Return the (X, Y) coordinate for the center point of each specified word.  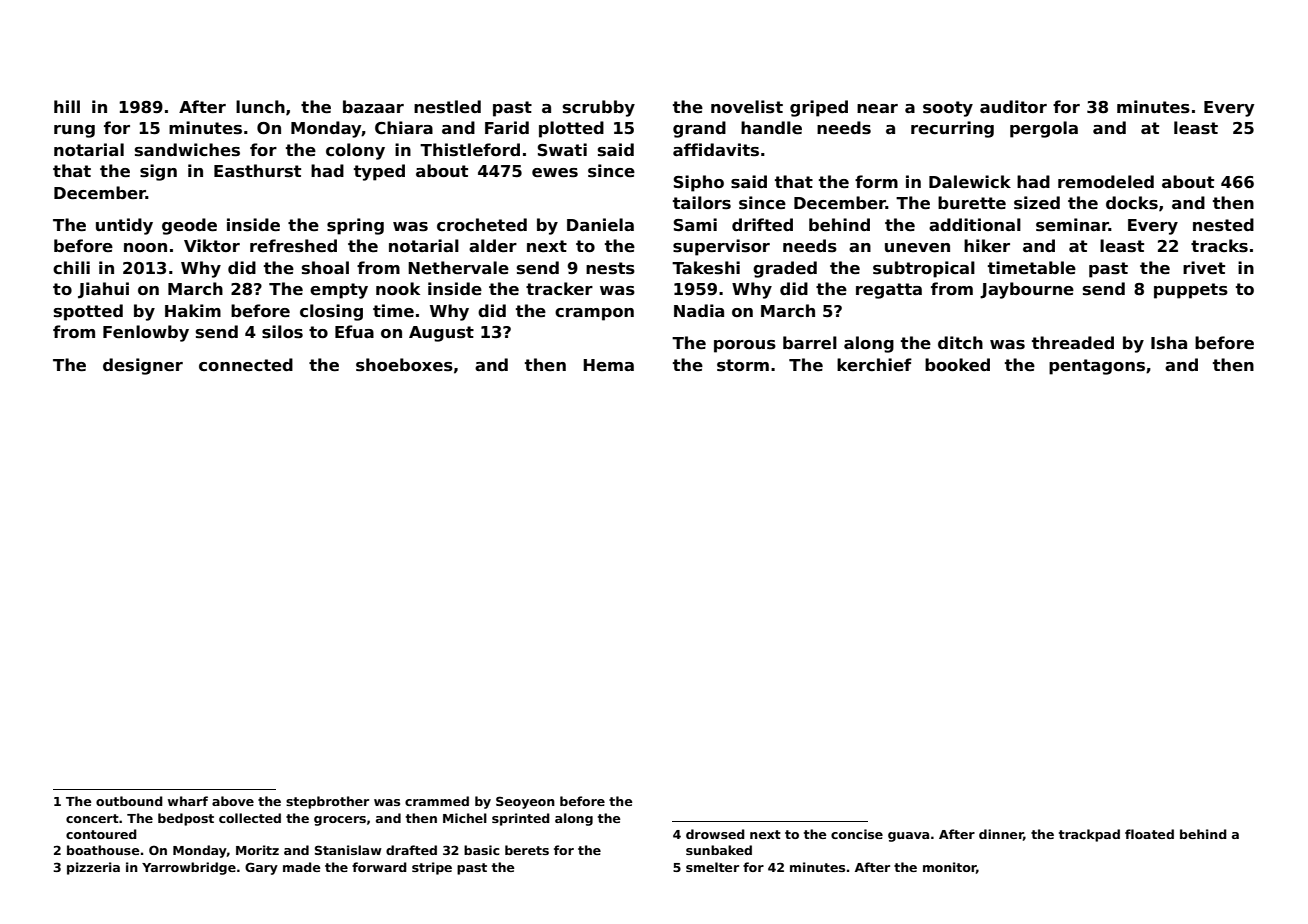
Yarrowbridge (189, 868)
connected (246, 365)
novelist (747, 107)
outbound (129, 801)
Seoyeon (525, 802)
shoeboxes (404, 365)
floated (1149, 834)
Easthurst (257, 171)
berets (527, 850)
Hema (608, 365)
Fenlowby (146, 333)
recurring (952, 129)
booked (957, 365)
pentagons (1097, 367)
